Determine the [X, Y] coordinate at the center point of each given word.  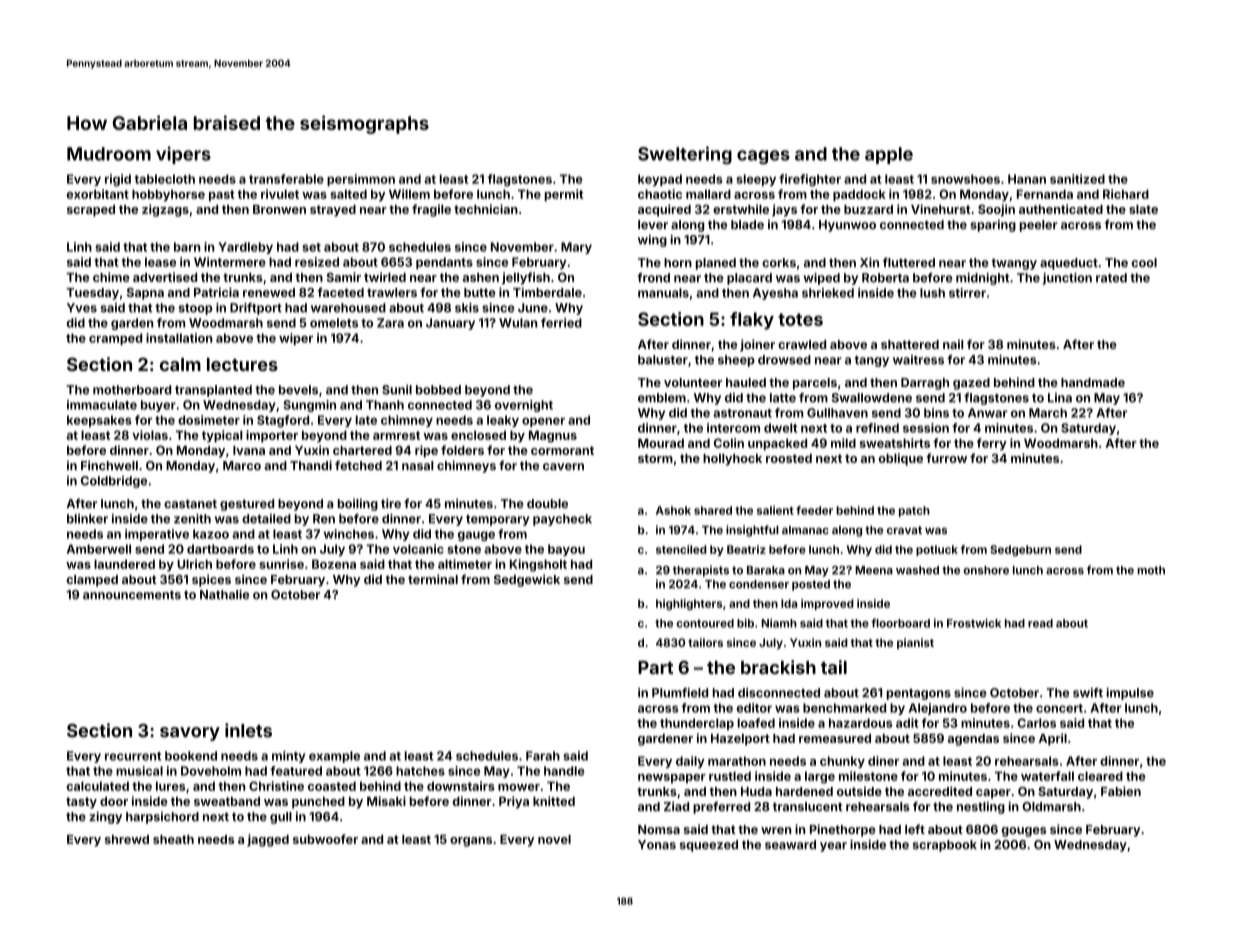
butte [480, 292]
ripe [426, 451]
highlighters [689, 604]
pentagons [919, 694]
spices [211, 580]
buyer [158, 406]
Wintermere [230, 262]
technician [486, 209]
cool [1144, 262]
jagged [268, 840]
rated [1111, 278]
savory [190, 734]
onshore [986, 570]
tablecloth [164, 179]
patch [914, 511]
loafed [756, 723]
